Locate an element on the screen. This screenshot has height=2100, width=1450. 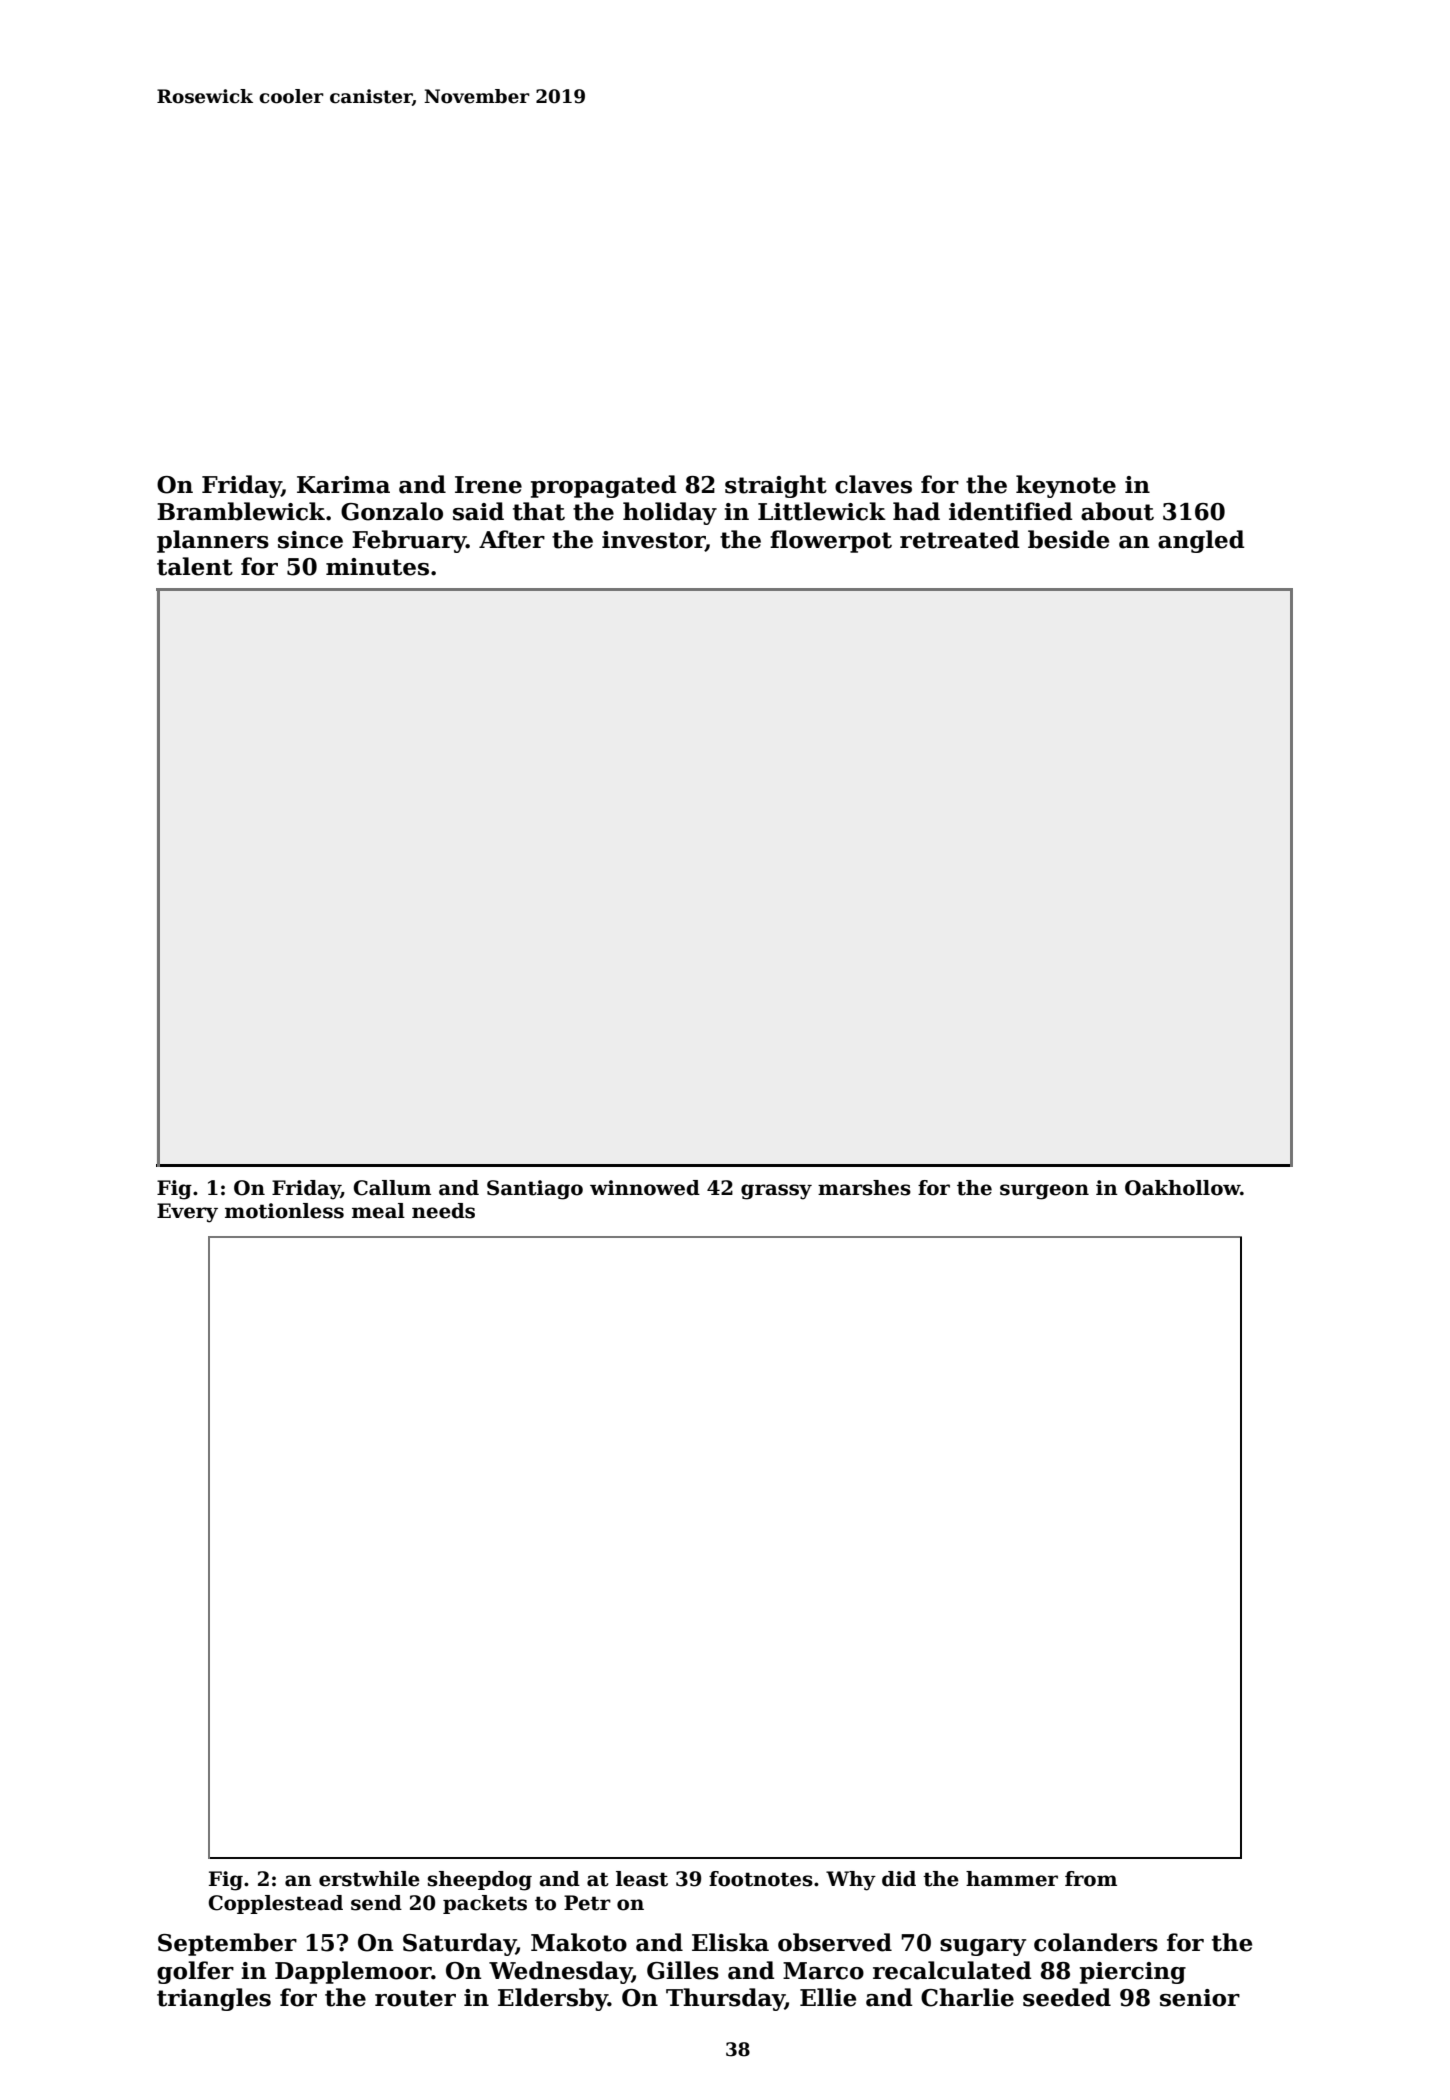
keynote is located at coordinates (1066, 486).
